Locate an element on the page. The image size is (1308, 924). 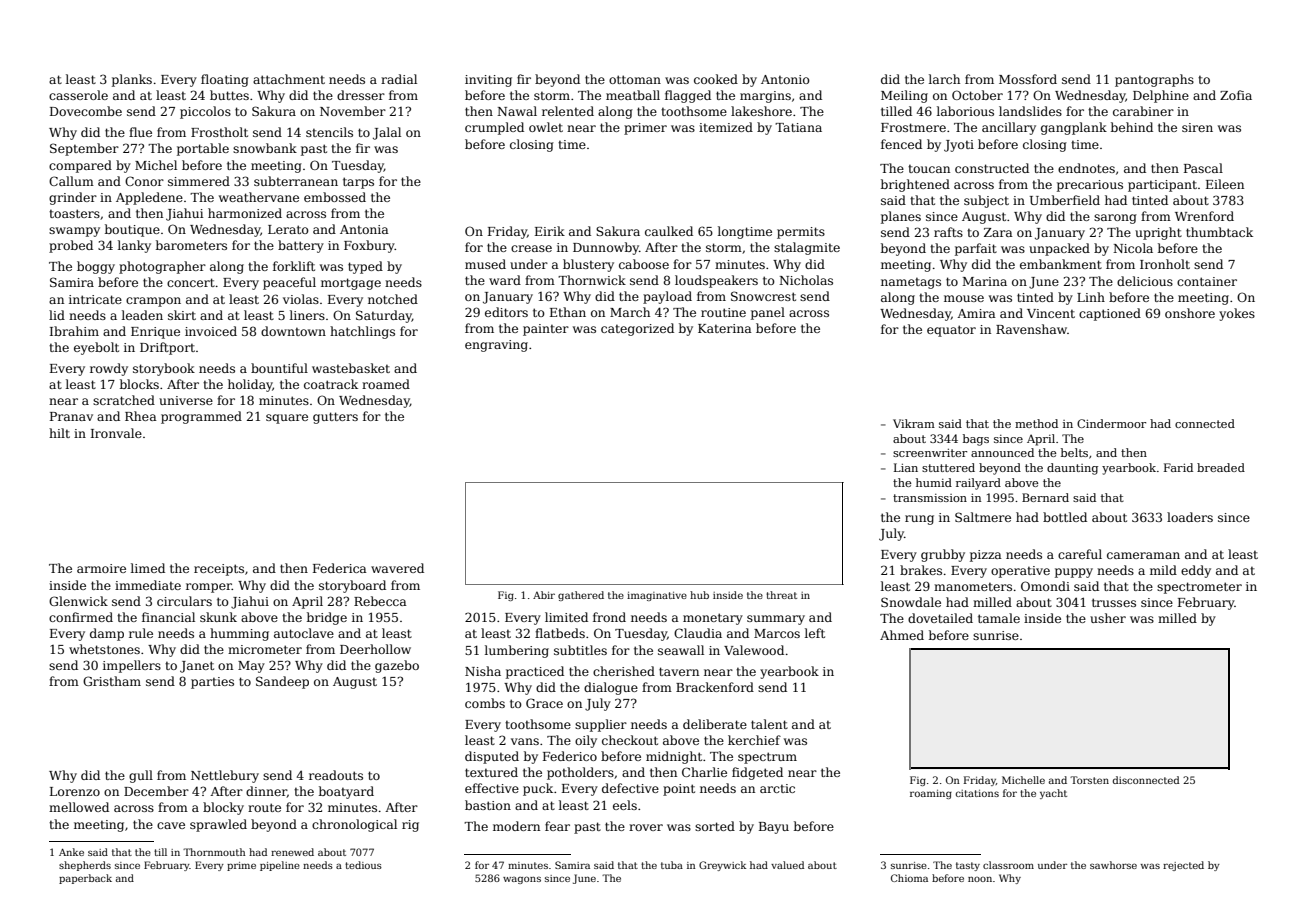
toasters is located at coordinates (74, 213).
